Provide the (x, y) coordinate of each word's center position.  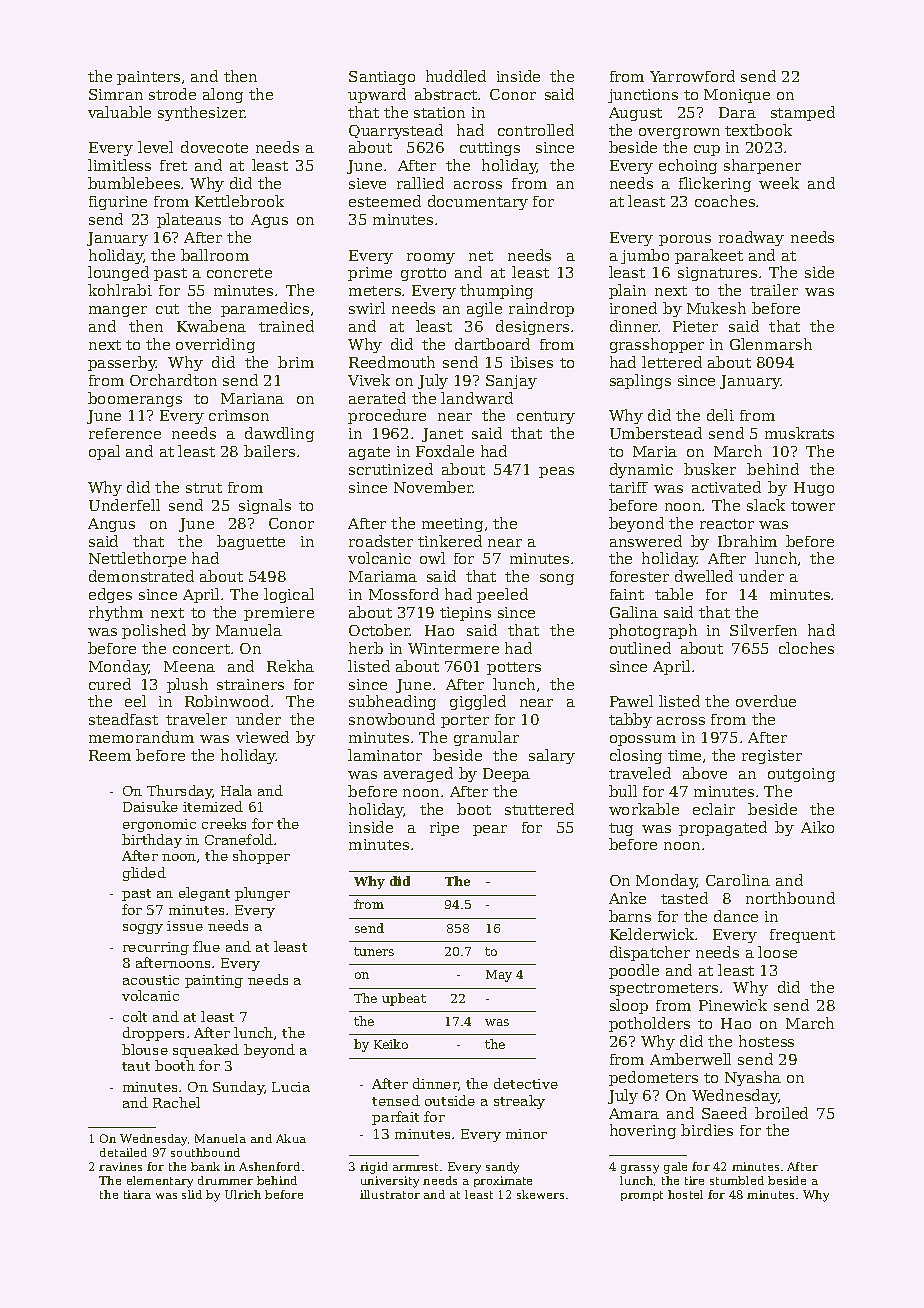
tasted (684, 898)
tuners (374, 951)
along (223, 95)
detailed (123, 1152)
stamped (803, 113)
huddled (456, 76)
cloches (806, 648)
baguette (251, 542)
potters (514, 668)
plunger (262, 894)
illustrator (390, 1194)
